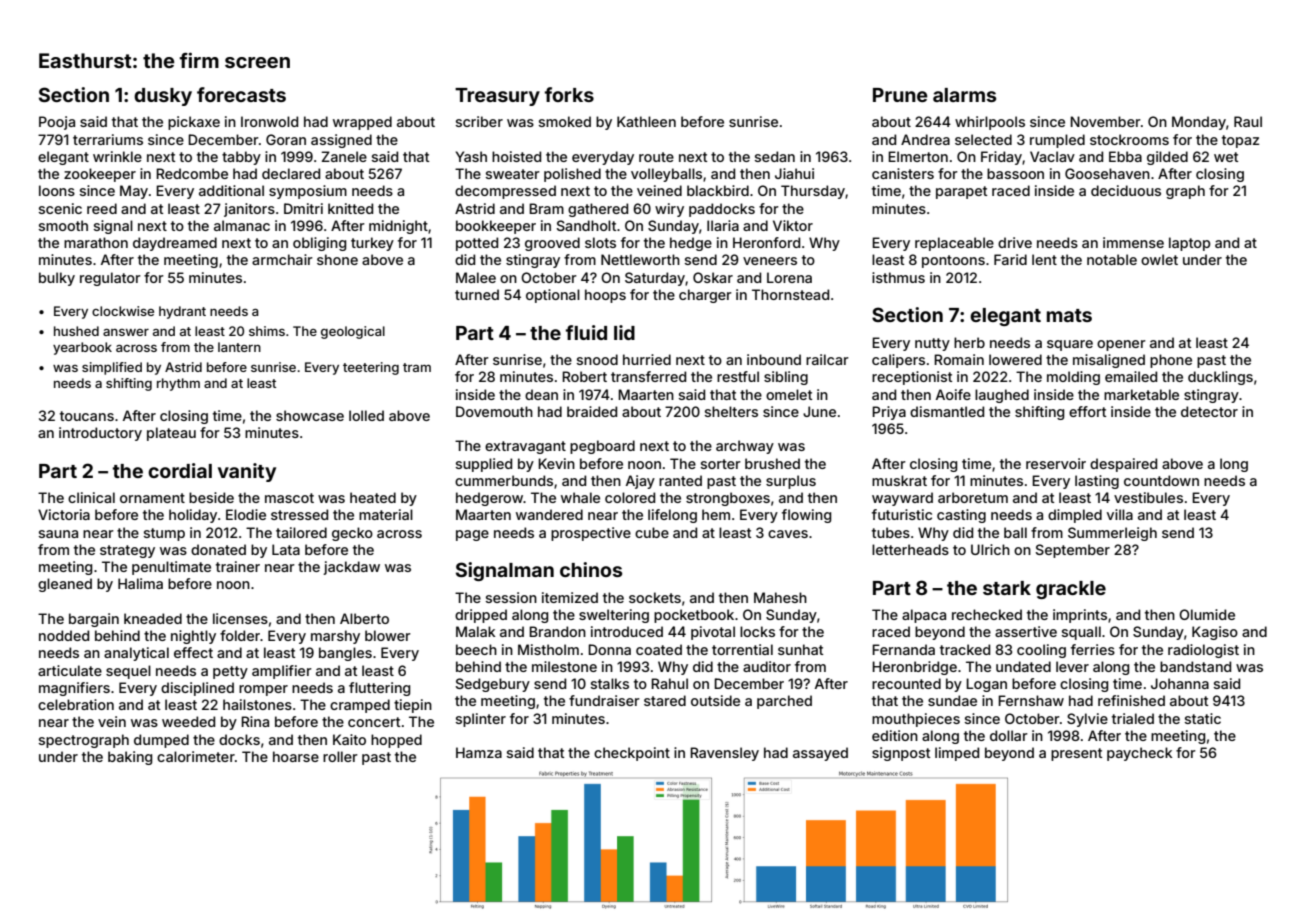 The height and width of the document is (924, 1308). Describe the element at coordinates (364, 618) in the document. I see `Alberto` at that location.
